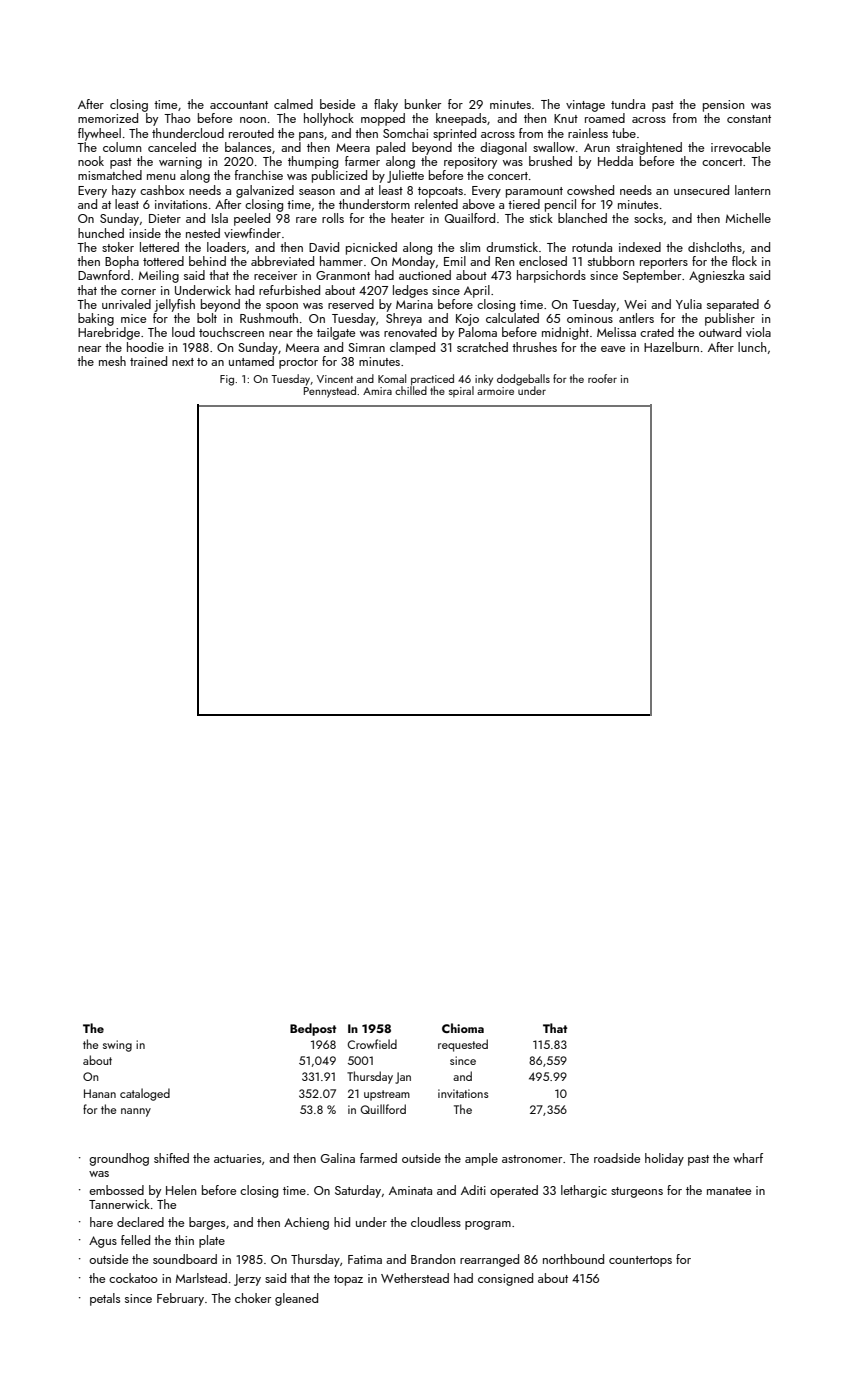 The height and width of the page is (1400, 849). I want to click on memorized, so click(108, 118).
